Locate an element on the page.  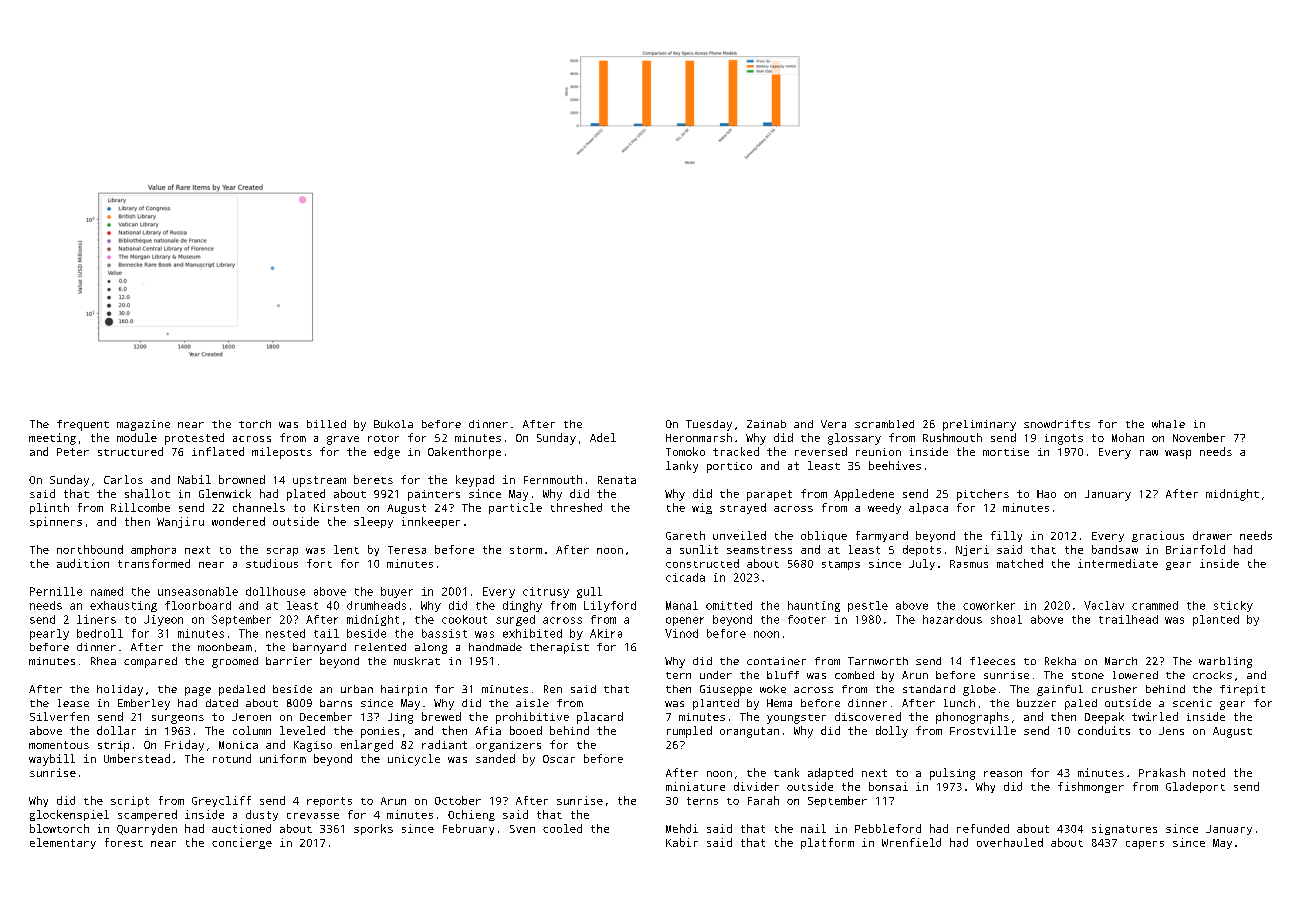
Rekha is located at coordinates (1060, 661).
